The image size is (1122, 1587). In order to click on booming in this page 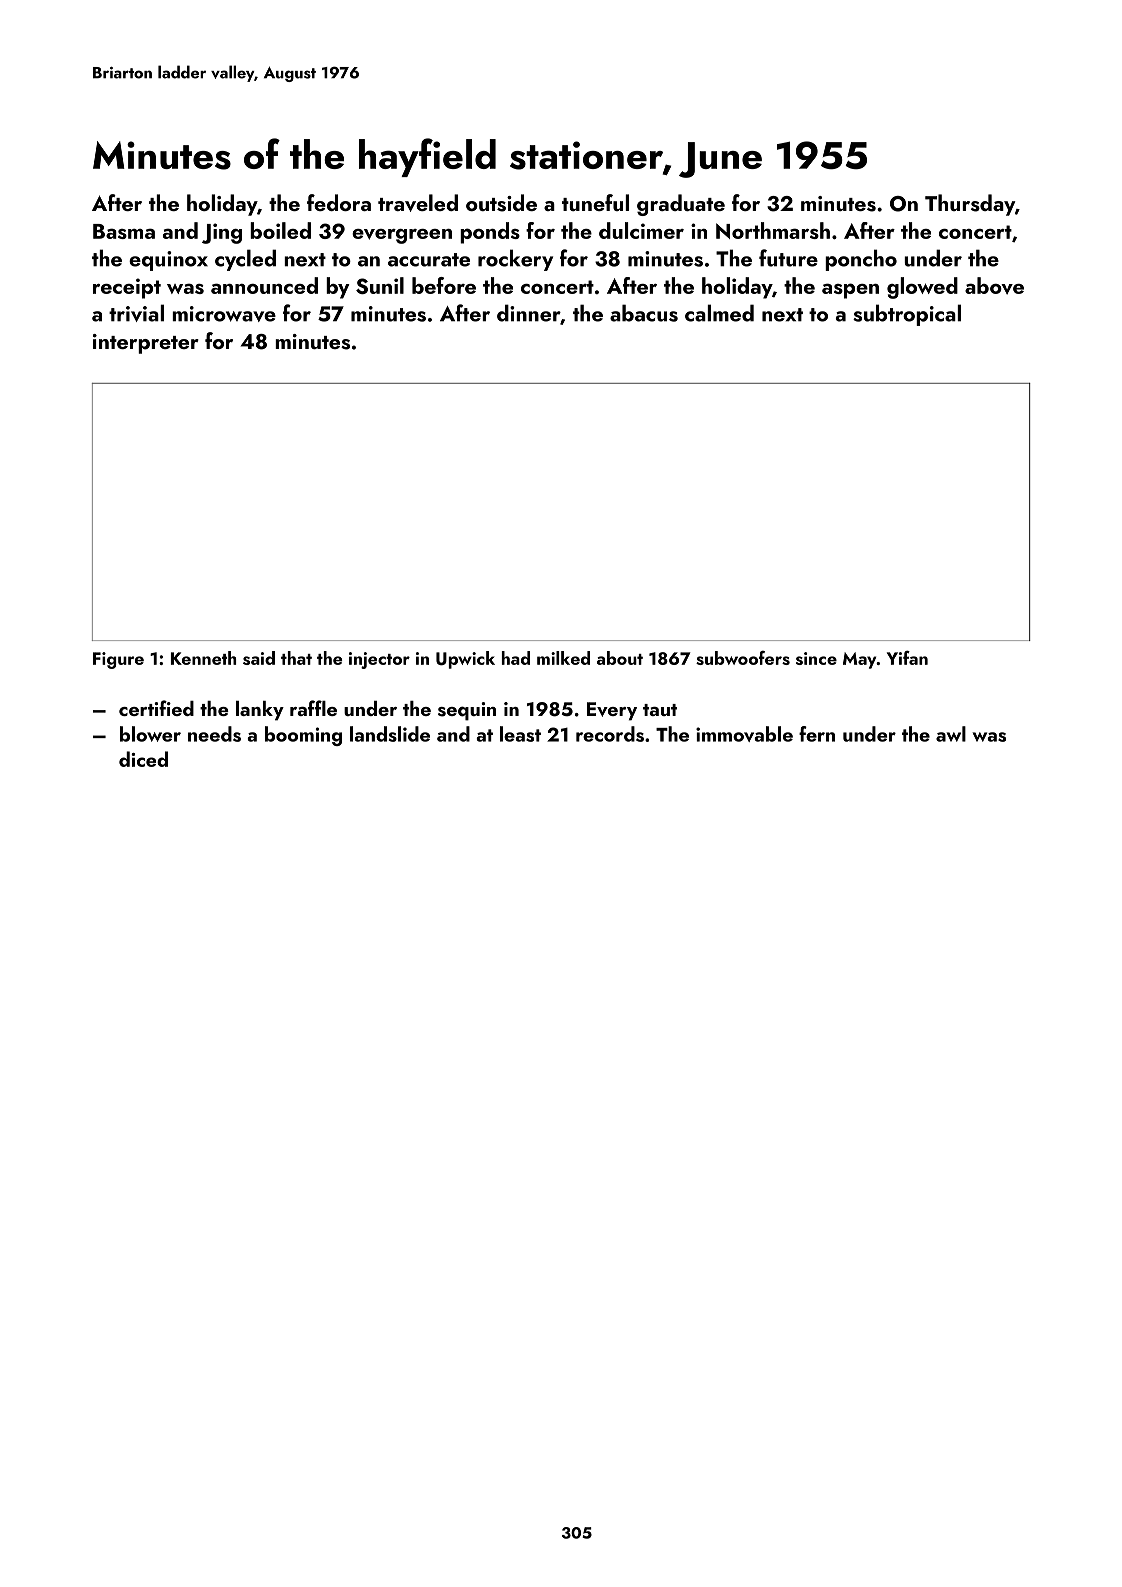, I will do `click(303, 736)`.
